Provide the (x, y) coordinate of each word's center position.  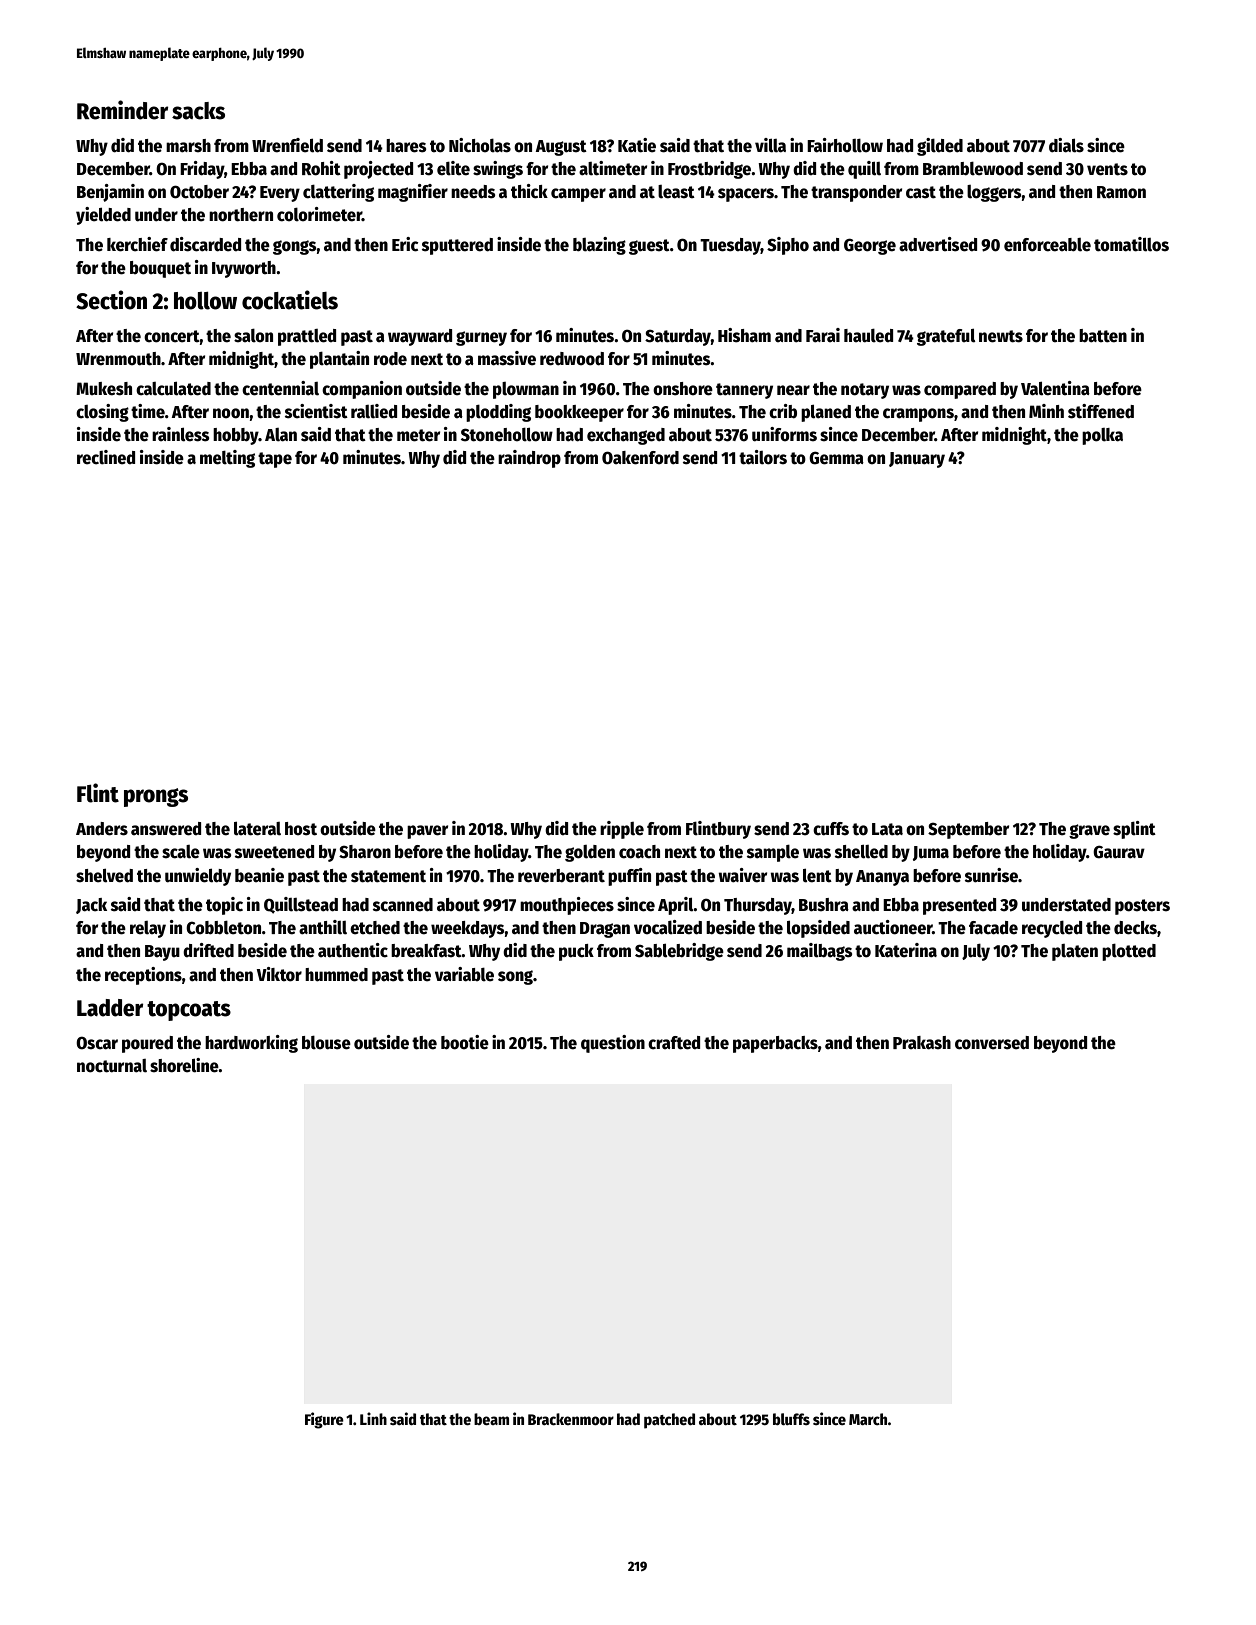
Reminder (122, 110)
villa (770, 145)
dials (1066, 145)
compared (960, 390)
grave (1089, 831)
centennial (280, 388)
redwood (572, 359)
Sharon (365, 852)
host (301, 829)
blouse (326, 1043)
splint (1134, 830)
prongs (156, 797)
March (868, 1419)
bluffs (791, 1419)
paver (427, 832)
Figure (324, 1420)
